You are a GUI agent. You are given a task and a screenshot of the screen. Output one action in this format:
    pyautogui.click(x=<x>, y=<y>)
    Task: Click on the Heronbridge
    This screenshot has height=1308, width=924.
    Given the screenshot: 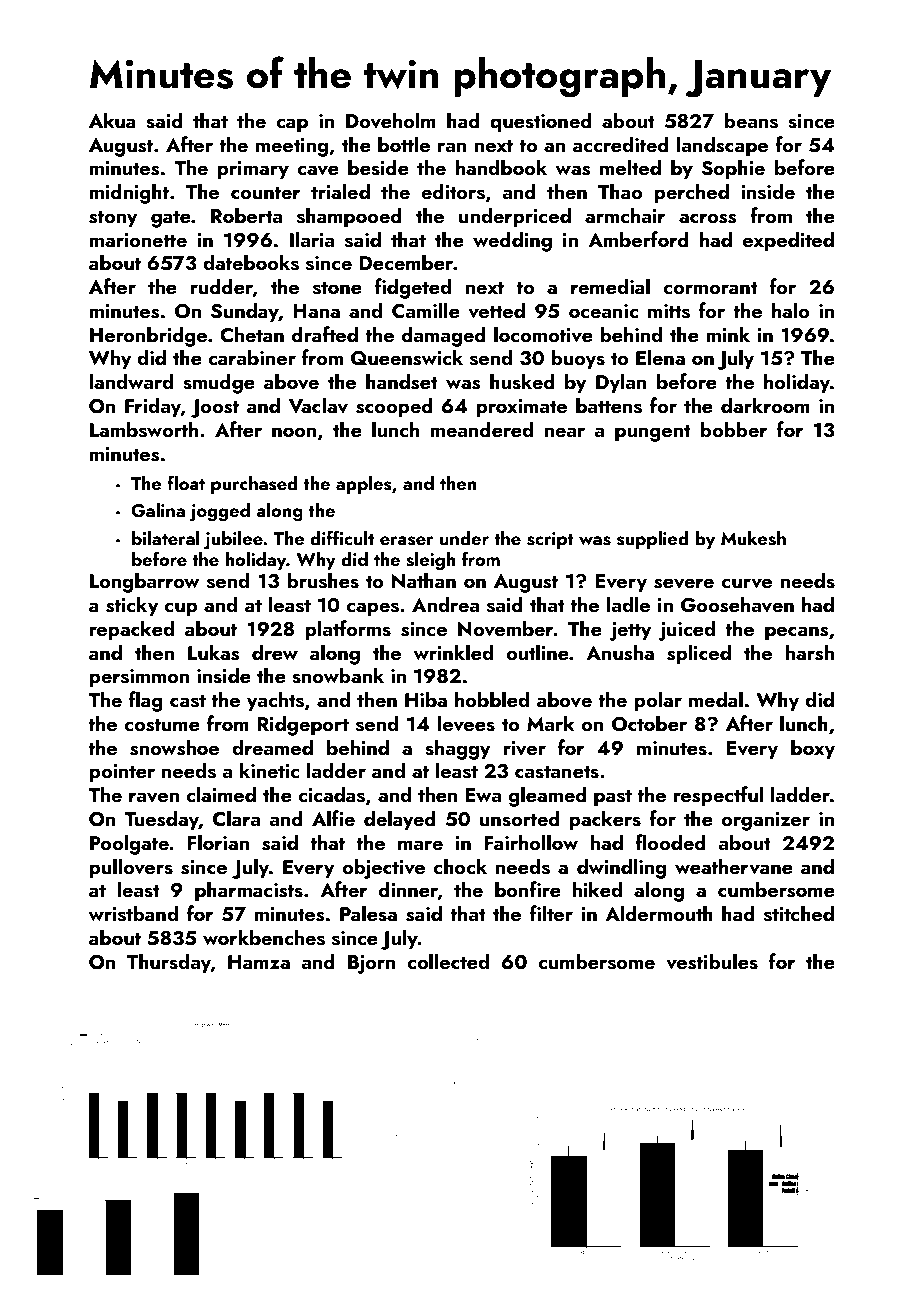 What is the action you would take?
    pyautogui.click(x=148, y=336)
